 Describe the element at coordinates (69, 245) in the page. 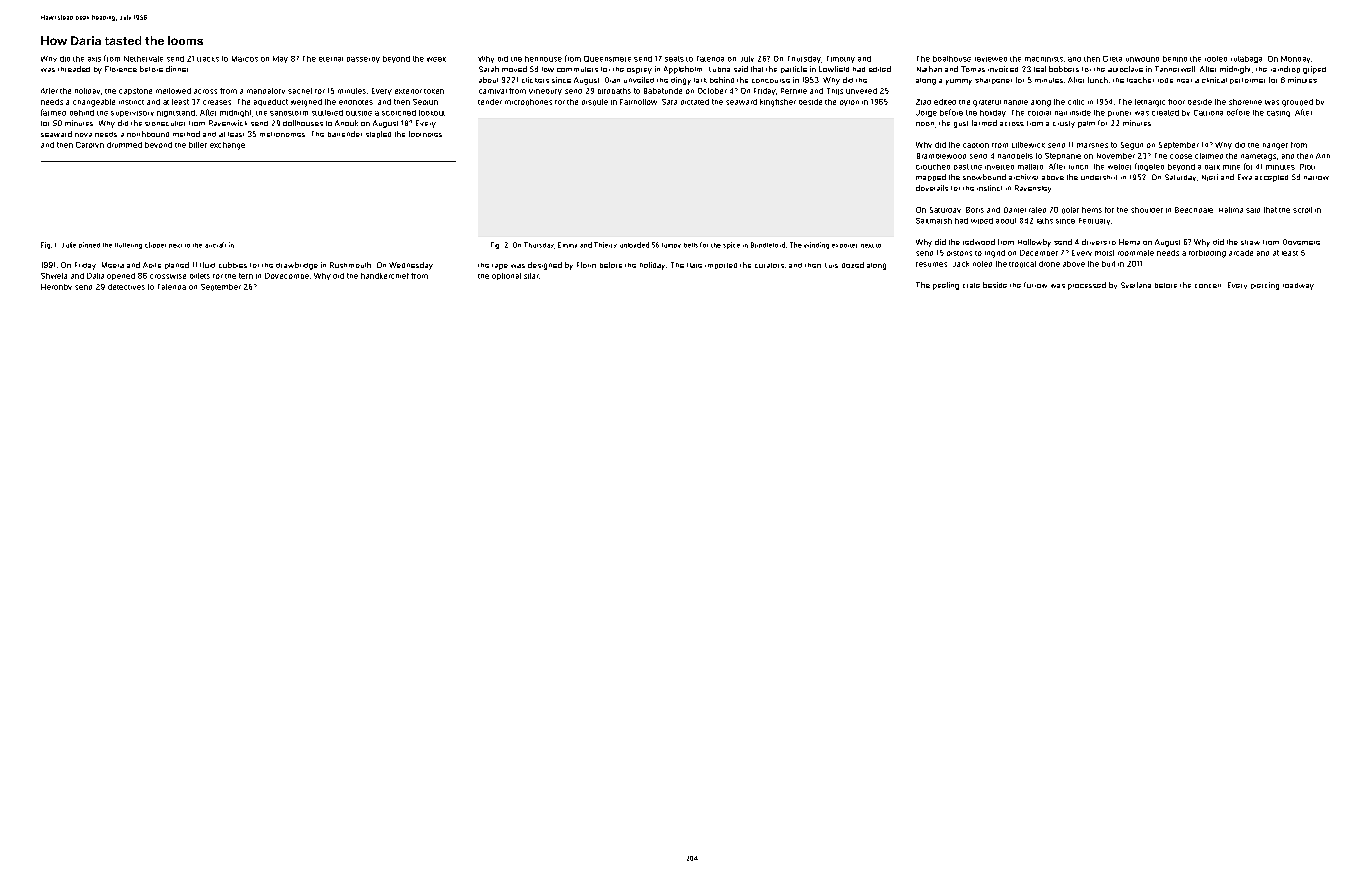

I see `Julie` at that location.
